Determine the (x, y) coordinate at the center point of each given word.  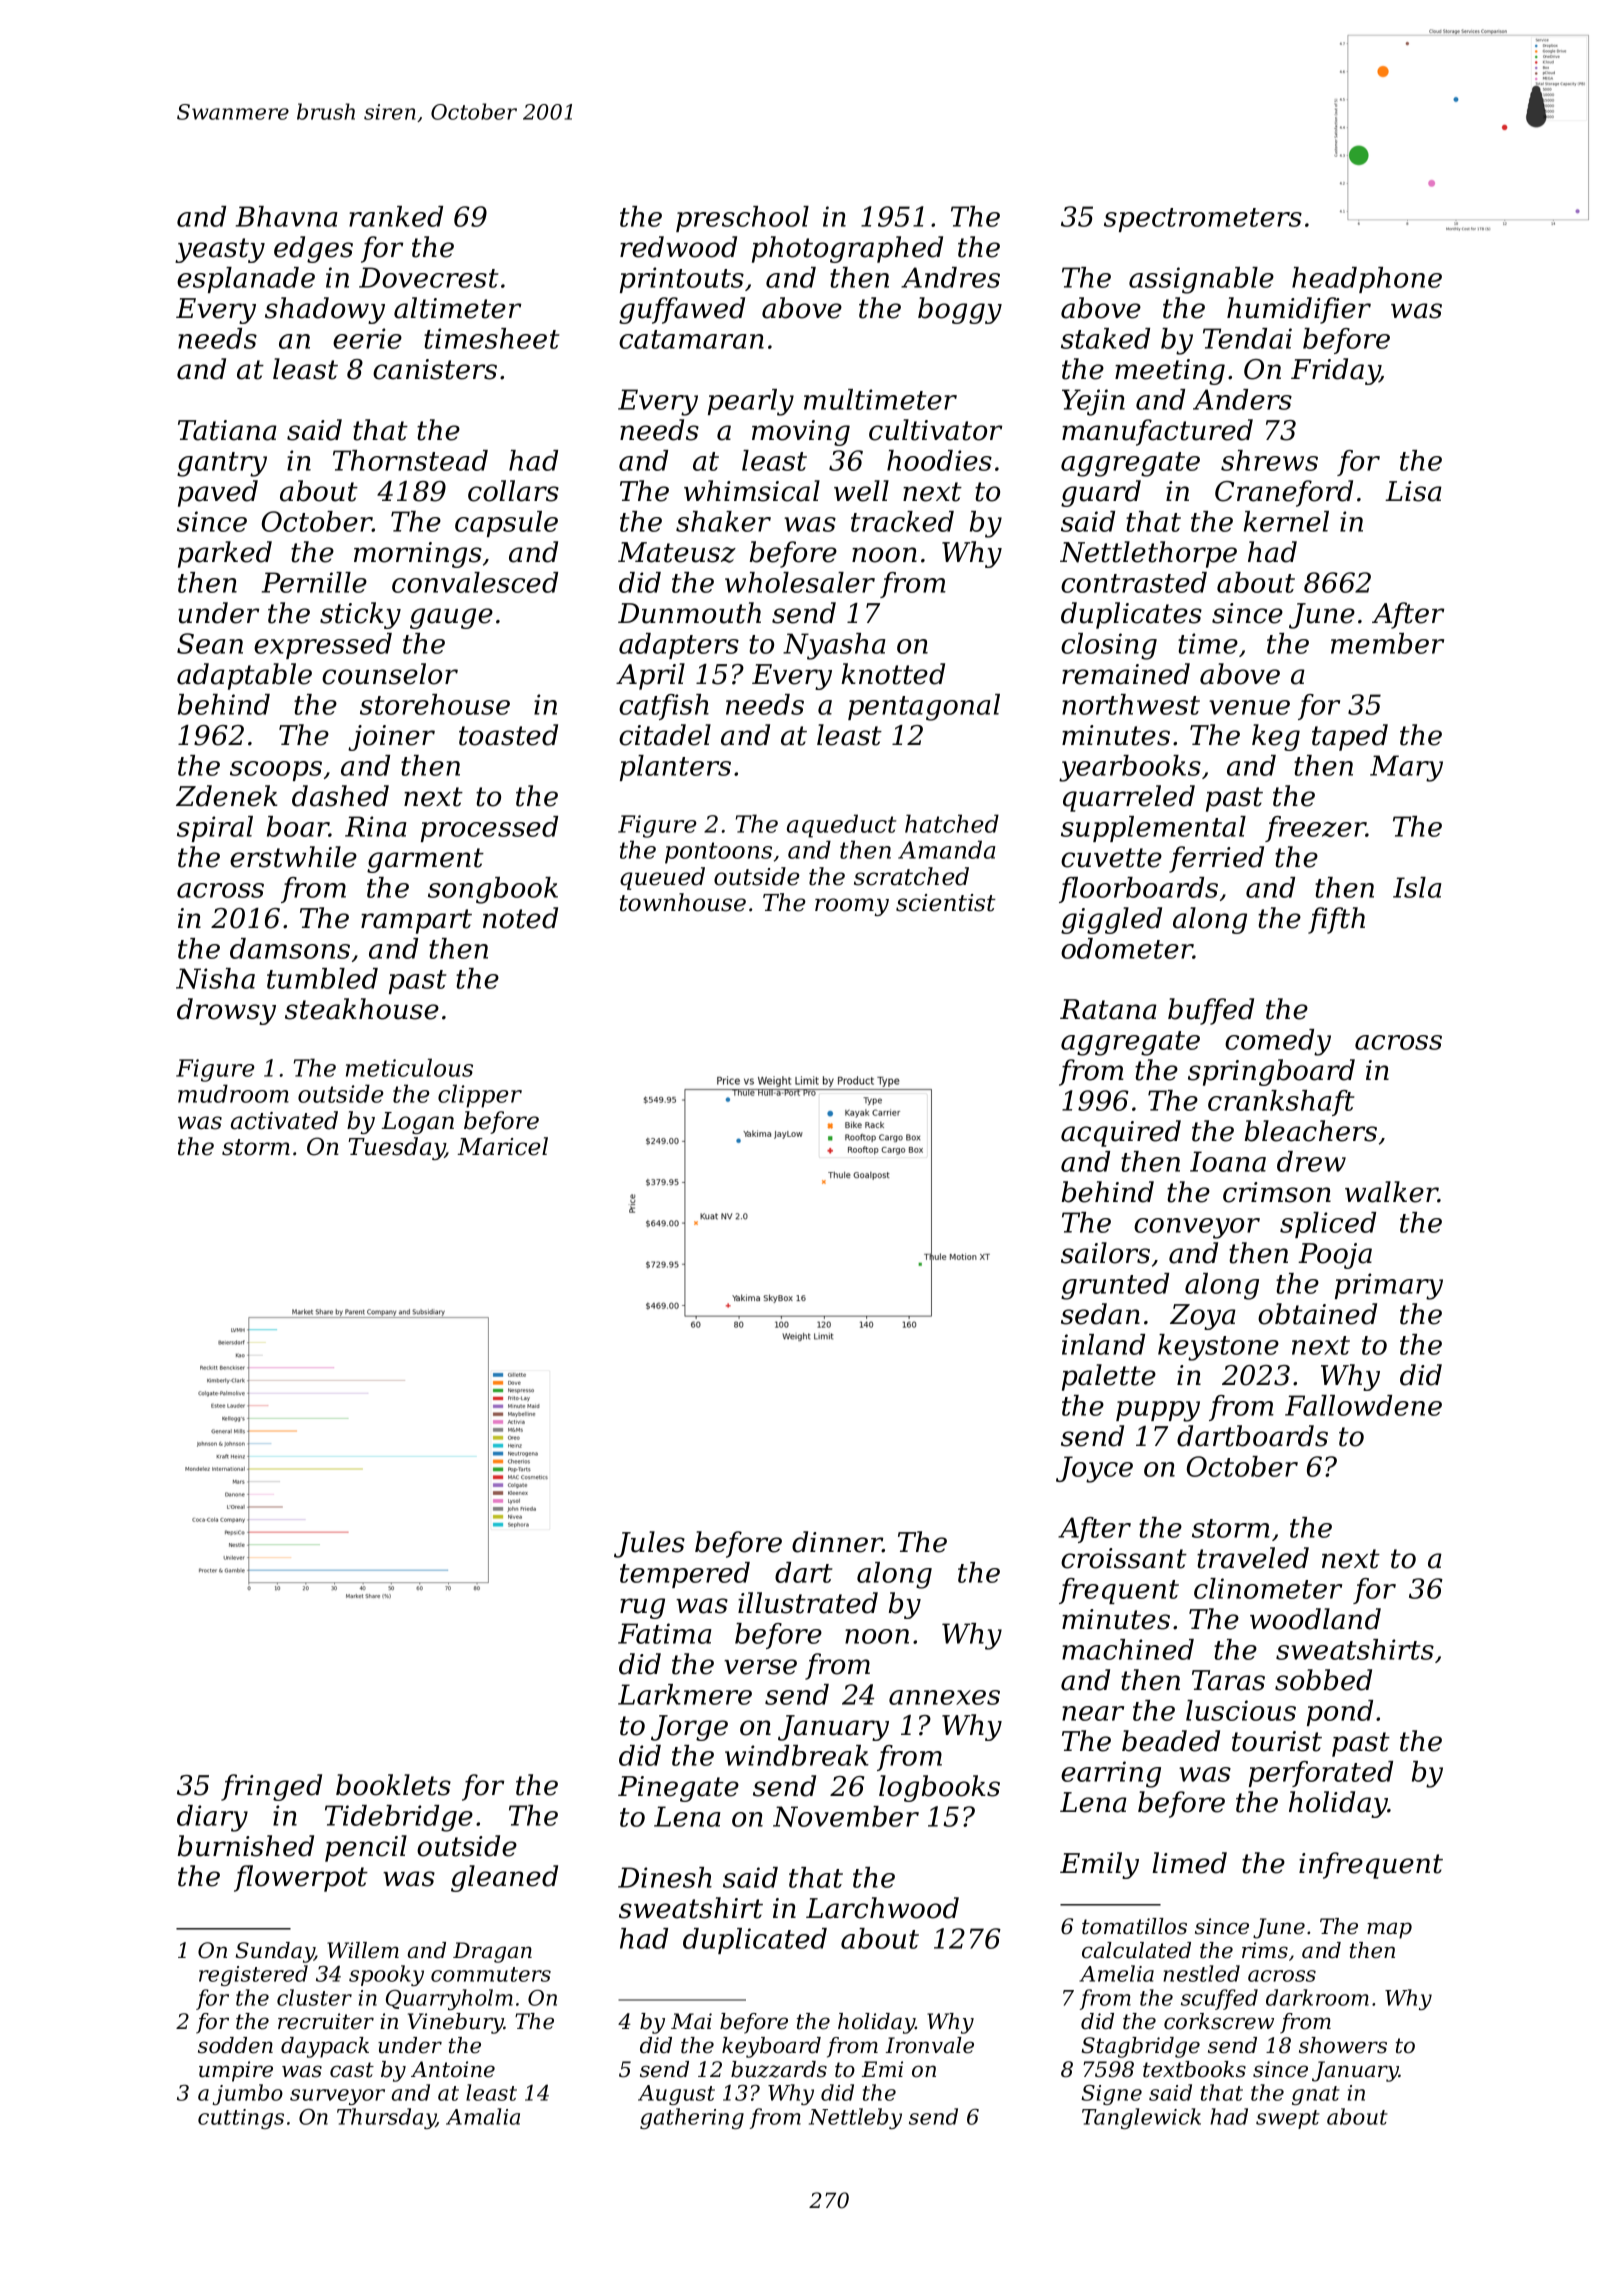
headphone (1367, 280)
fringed (271, 1787)
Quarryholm (449, 1999)
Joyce (1094, 1469)
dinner (837, 1542)
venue (1249, 707)
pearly (751, 402)
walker (1391, 1192)
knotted (893, 674)
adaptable (244, 676)
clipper (480, 1096)
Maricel (502, 1146)
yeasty (220, 250)
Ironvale (930, 2045)
